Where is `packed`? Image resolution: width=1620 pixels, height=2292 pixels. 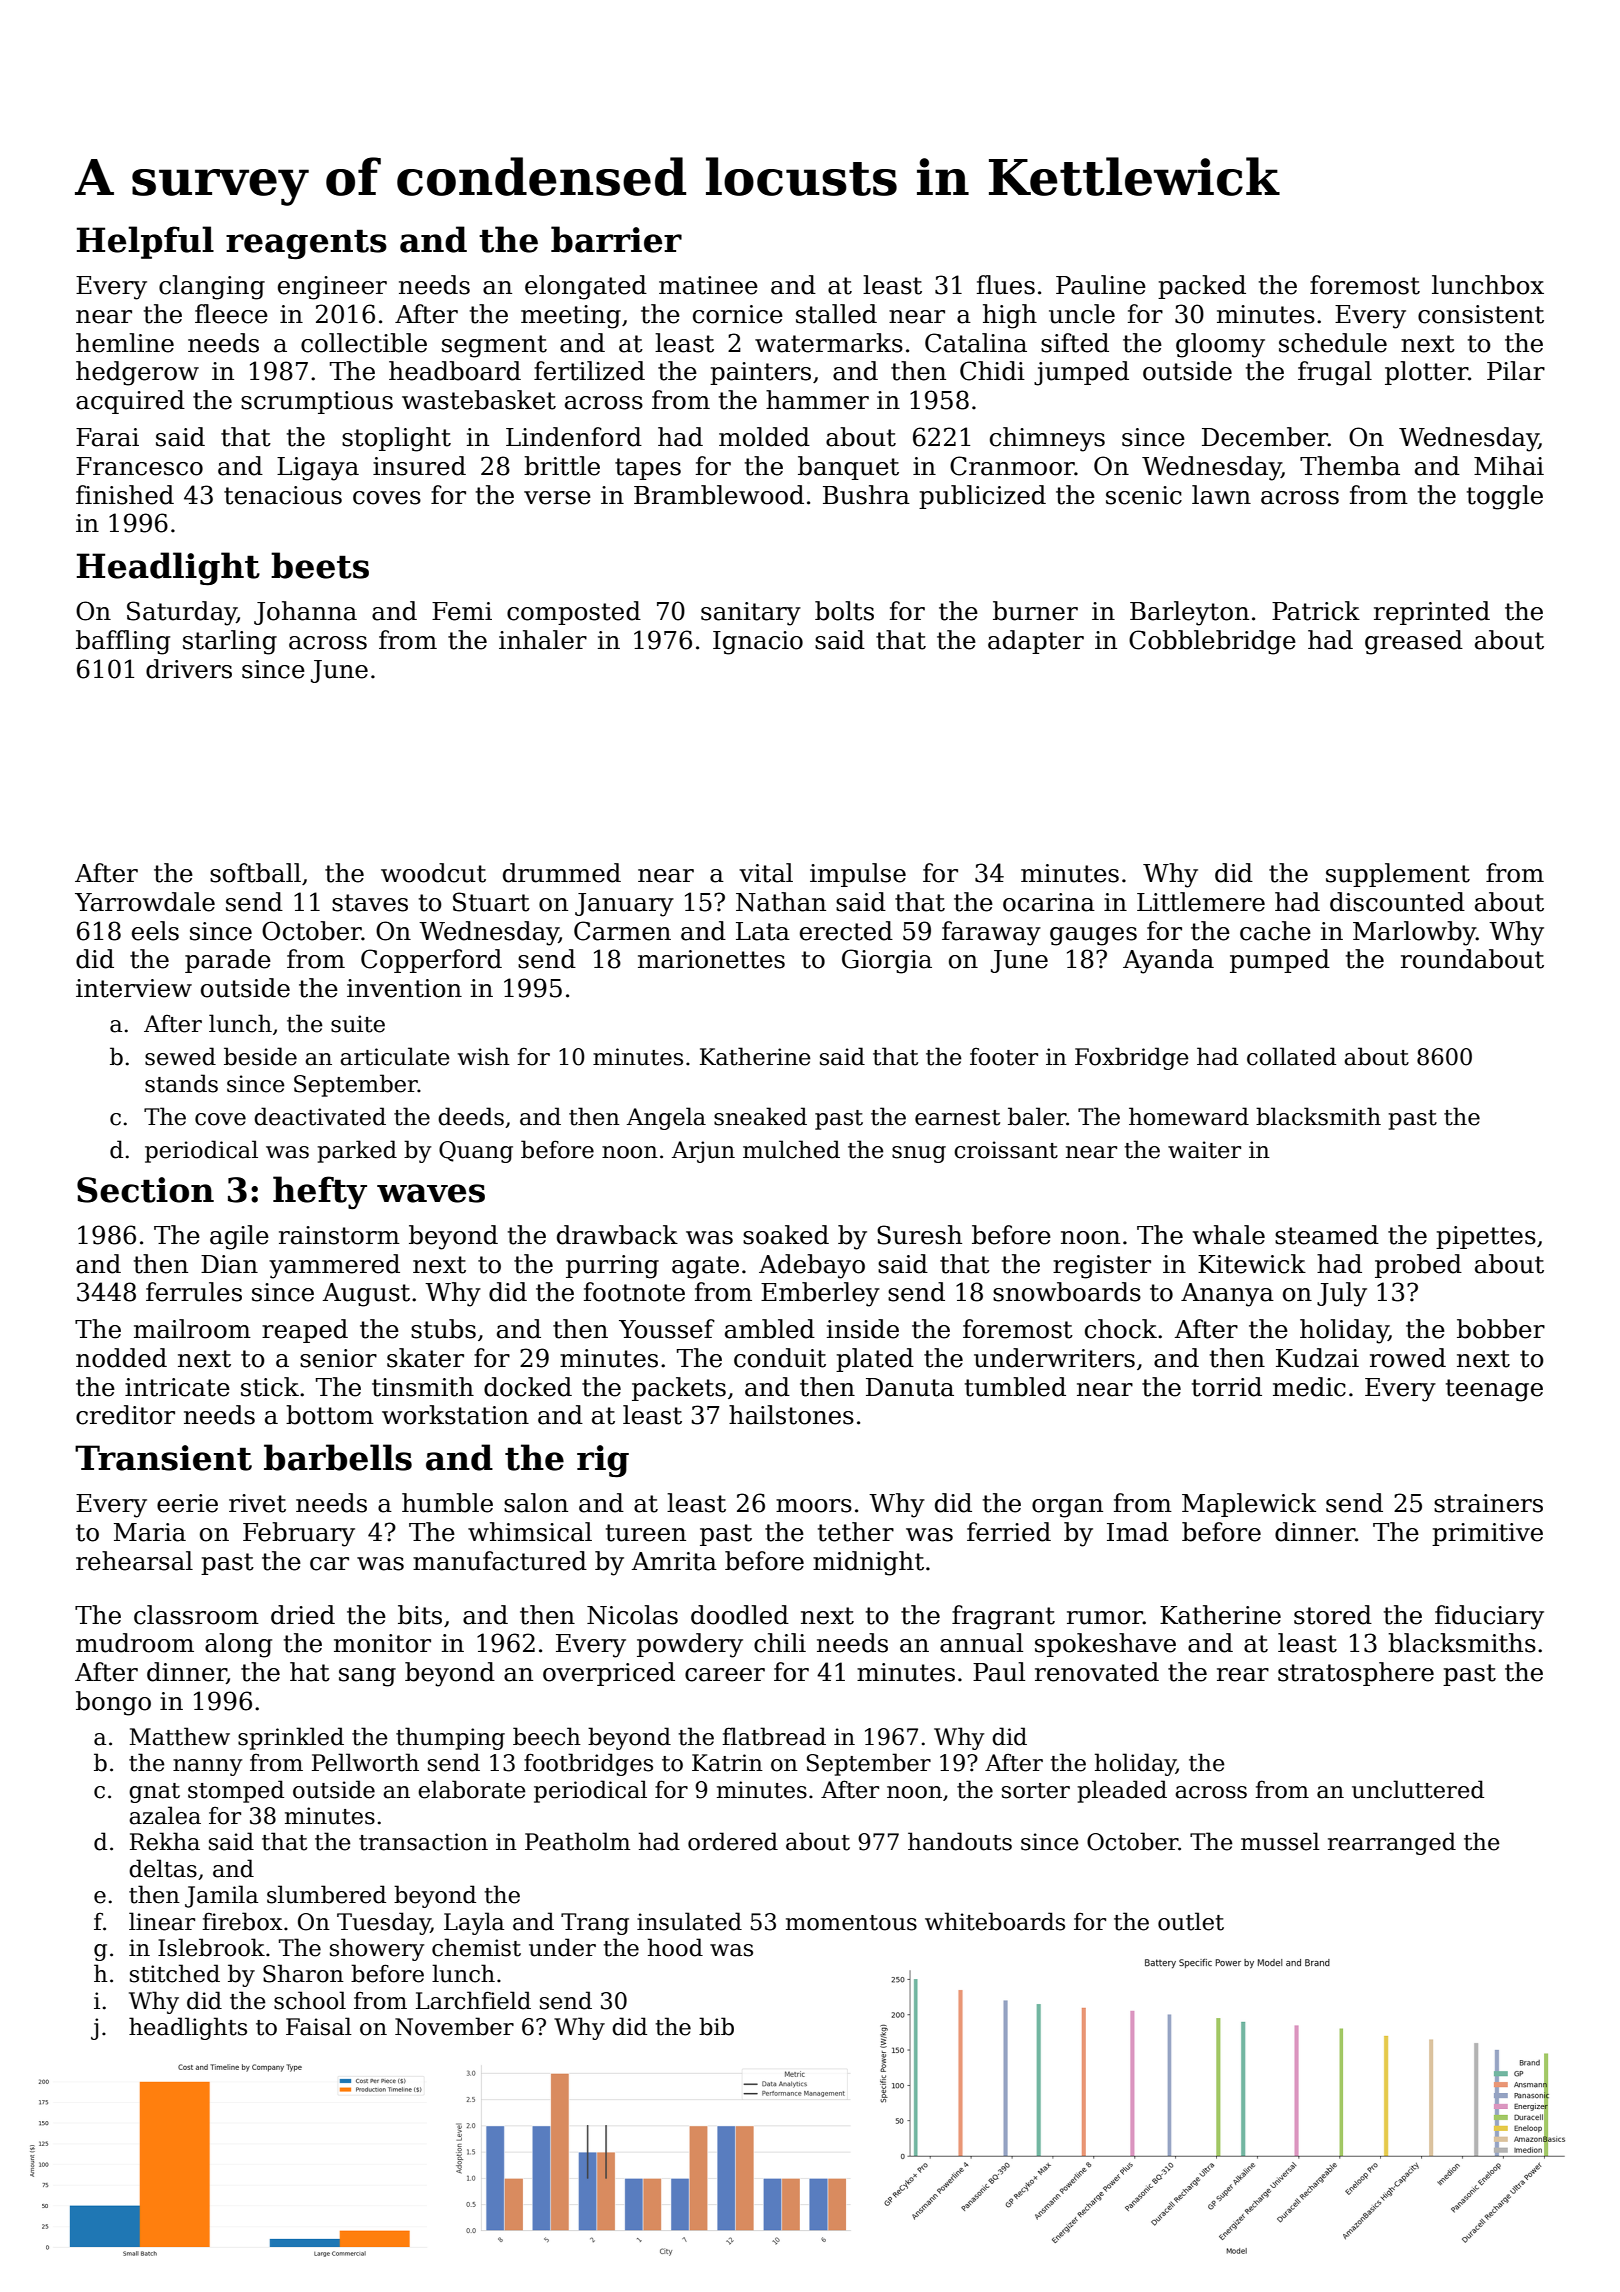
packed is located at coordinates (1202, 287).
